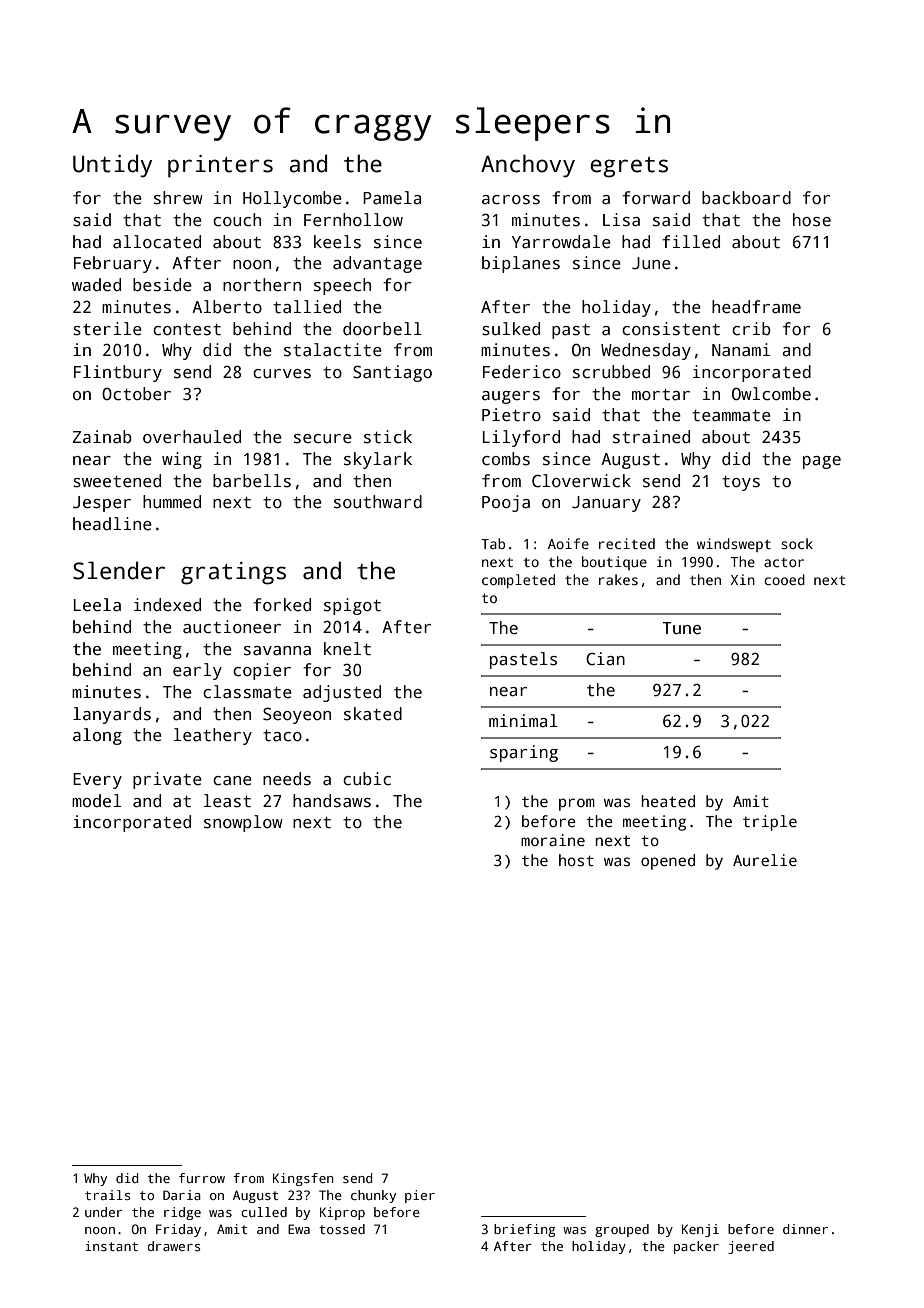 The image size is (924, 1308). Describe the element at coordinates (243, 823) in the screenshot. I see `snowplow` at that location.
